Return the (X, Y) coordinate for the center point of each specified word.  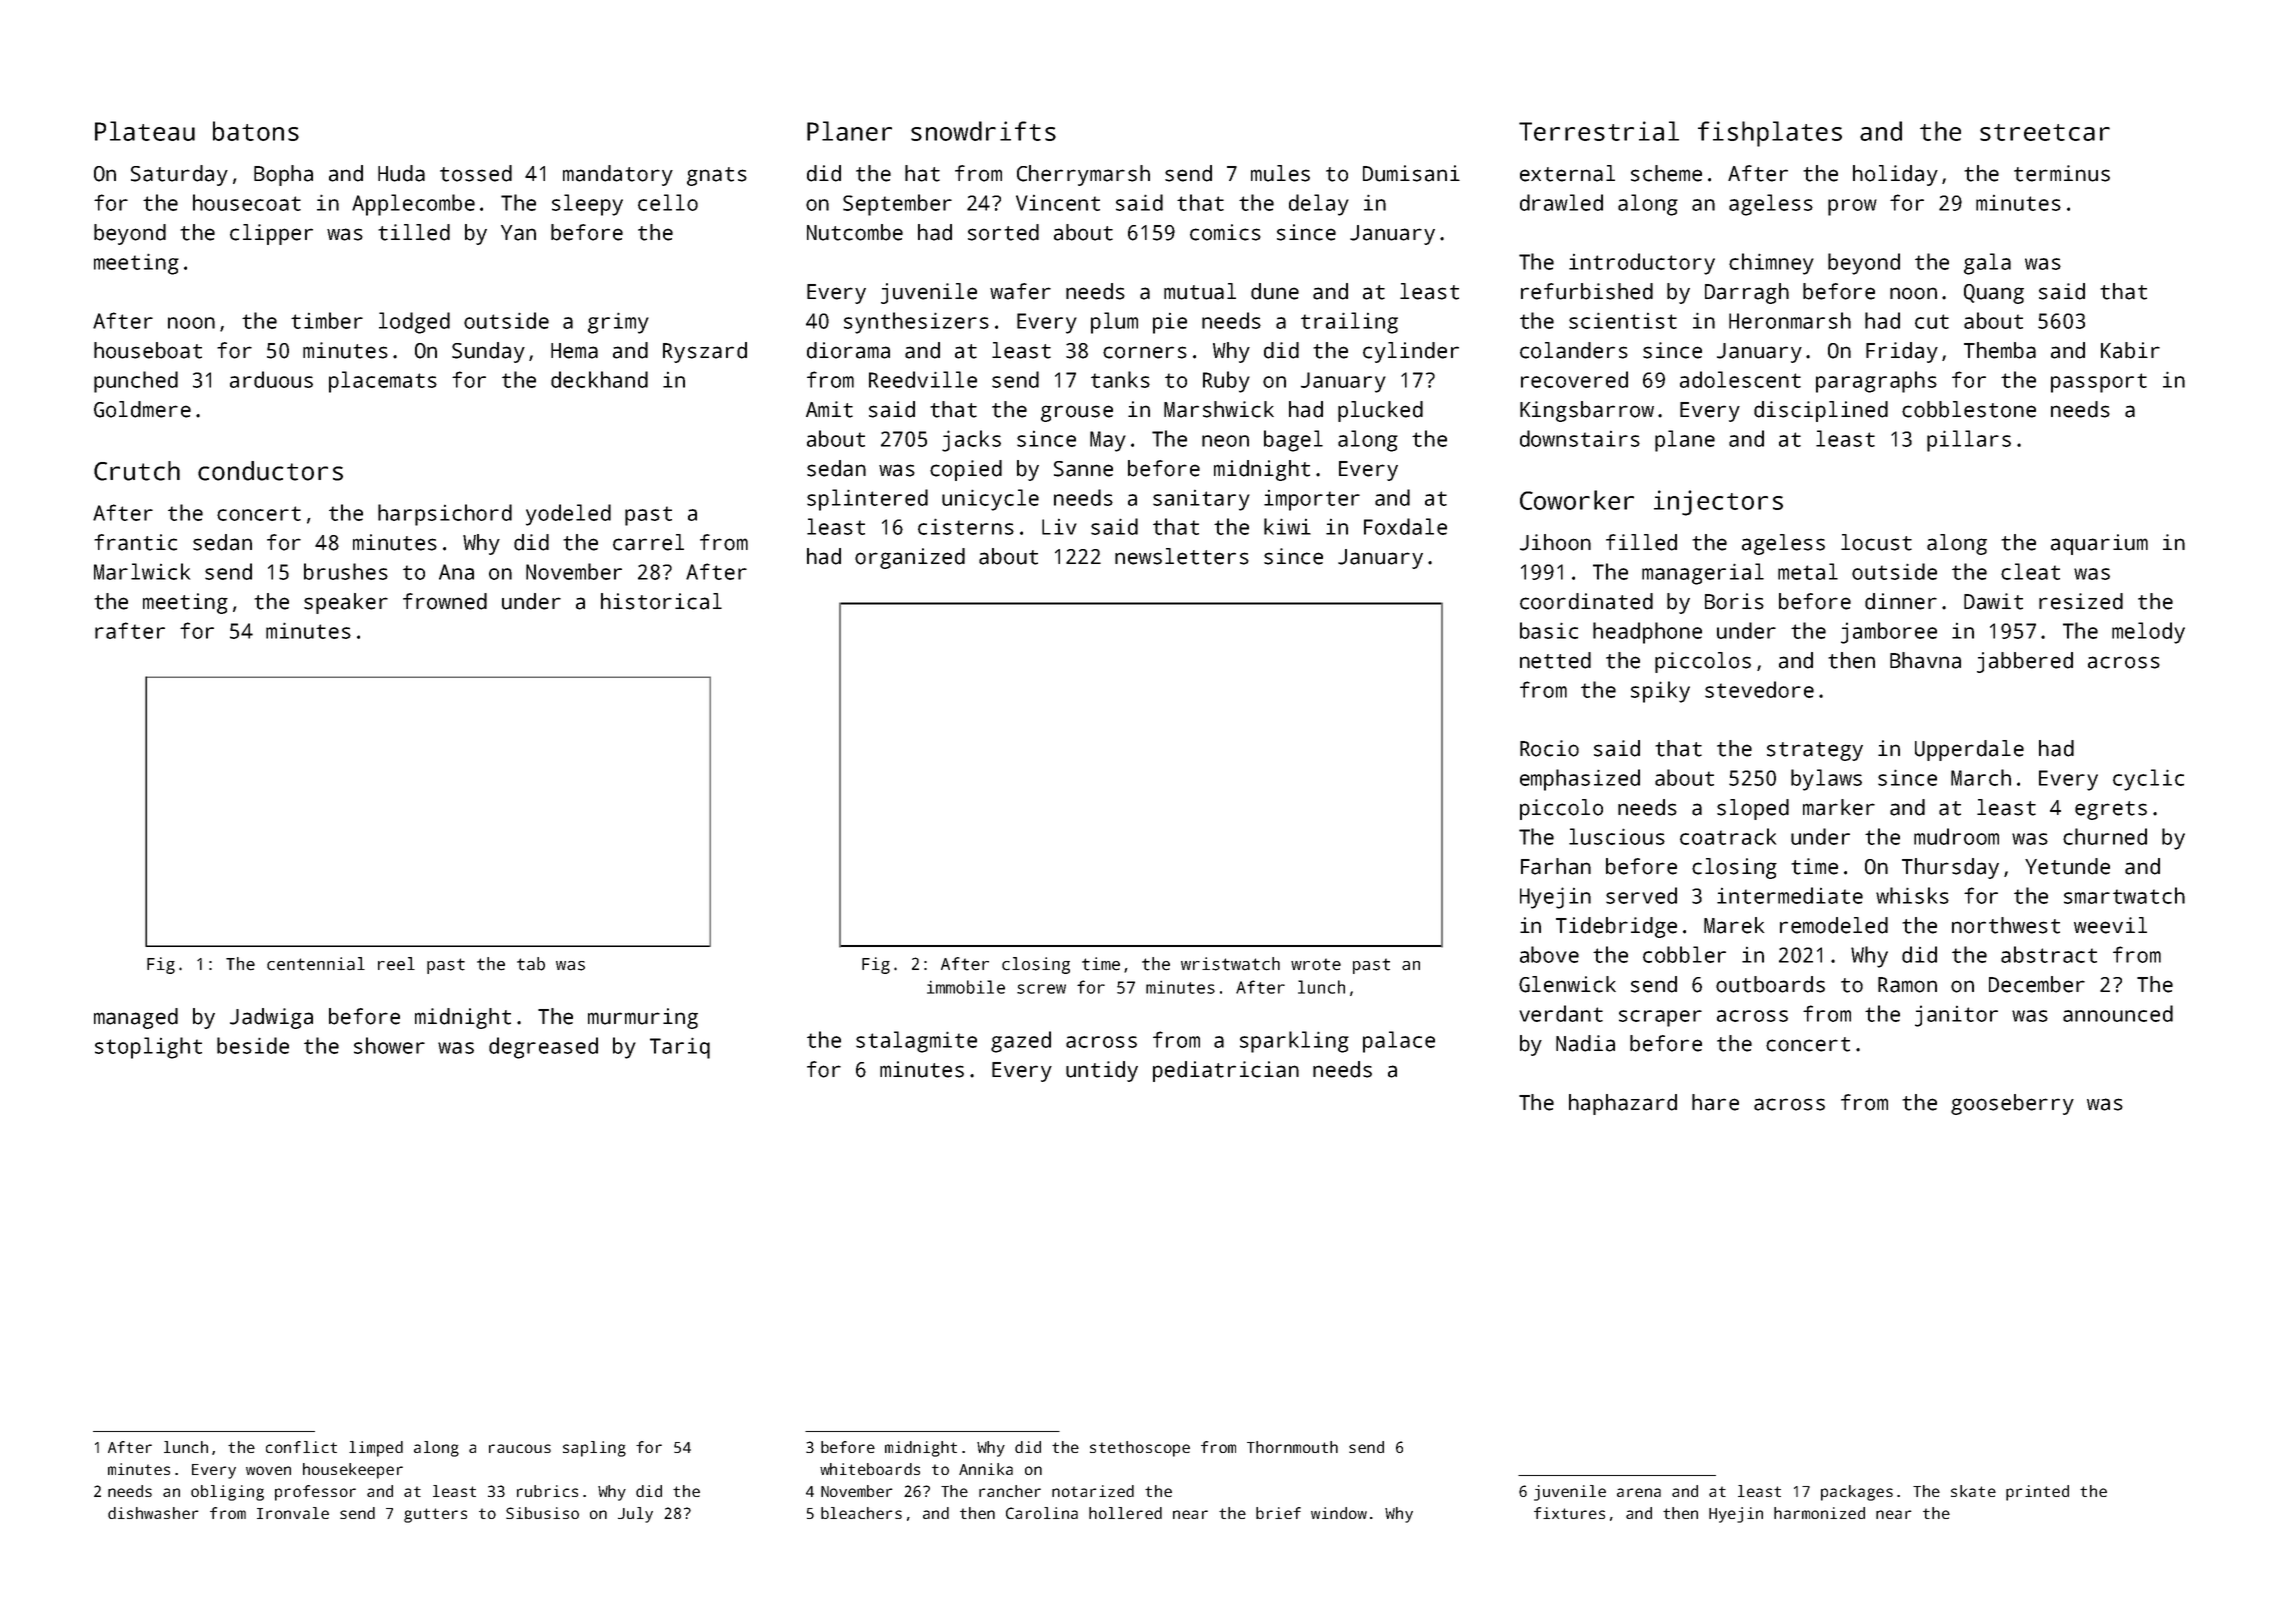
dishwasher (153, 1513)
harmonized (1819, 1513)
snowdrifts (983, 131)
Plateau (145, 131)
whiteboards (870, 1469)
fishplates (1770, 134)
